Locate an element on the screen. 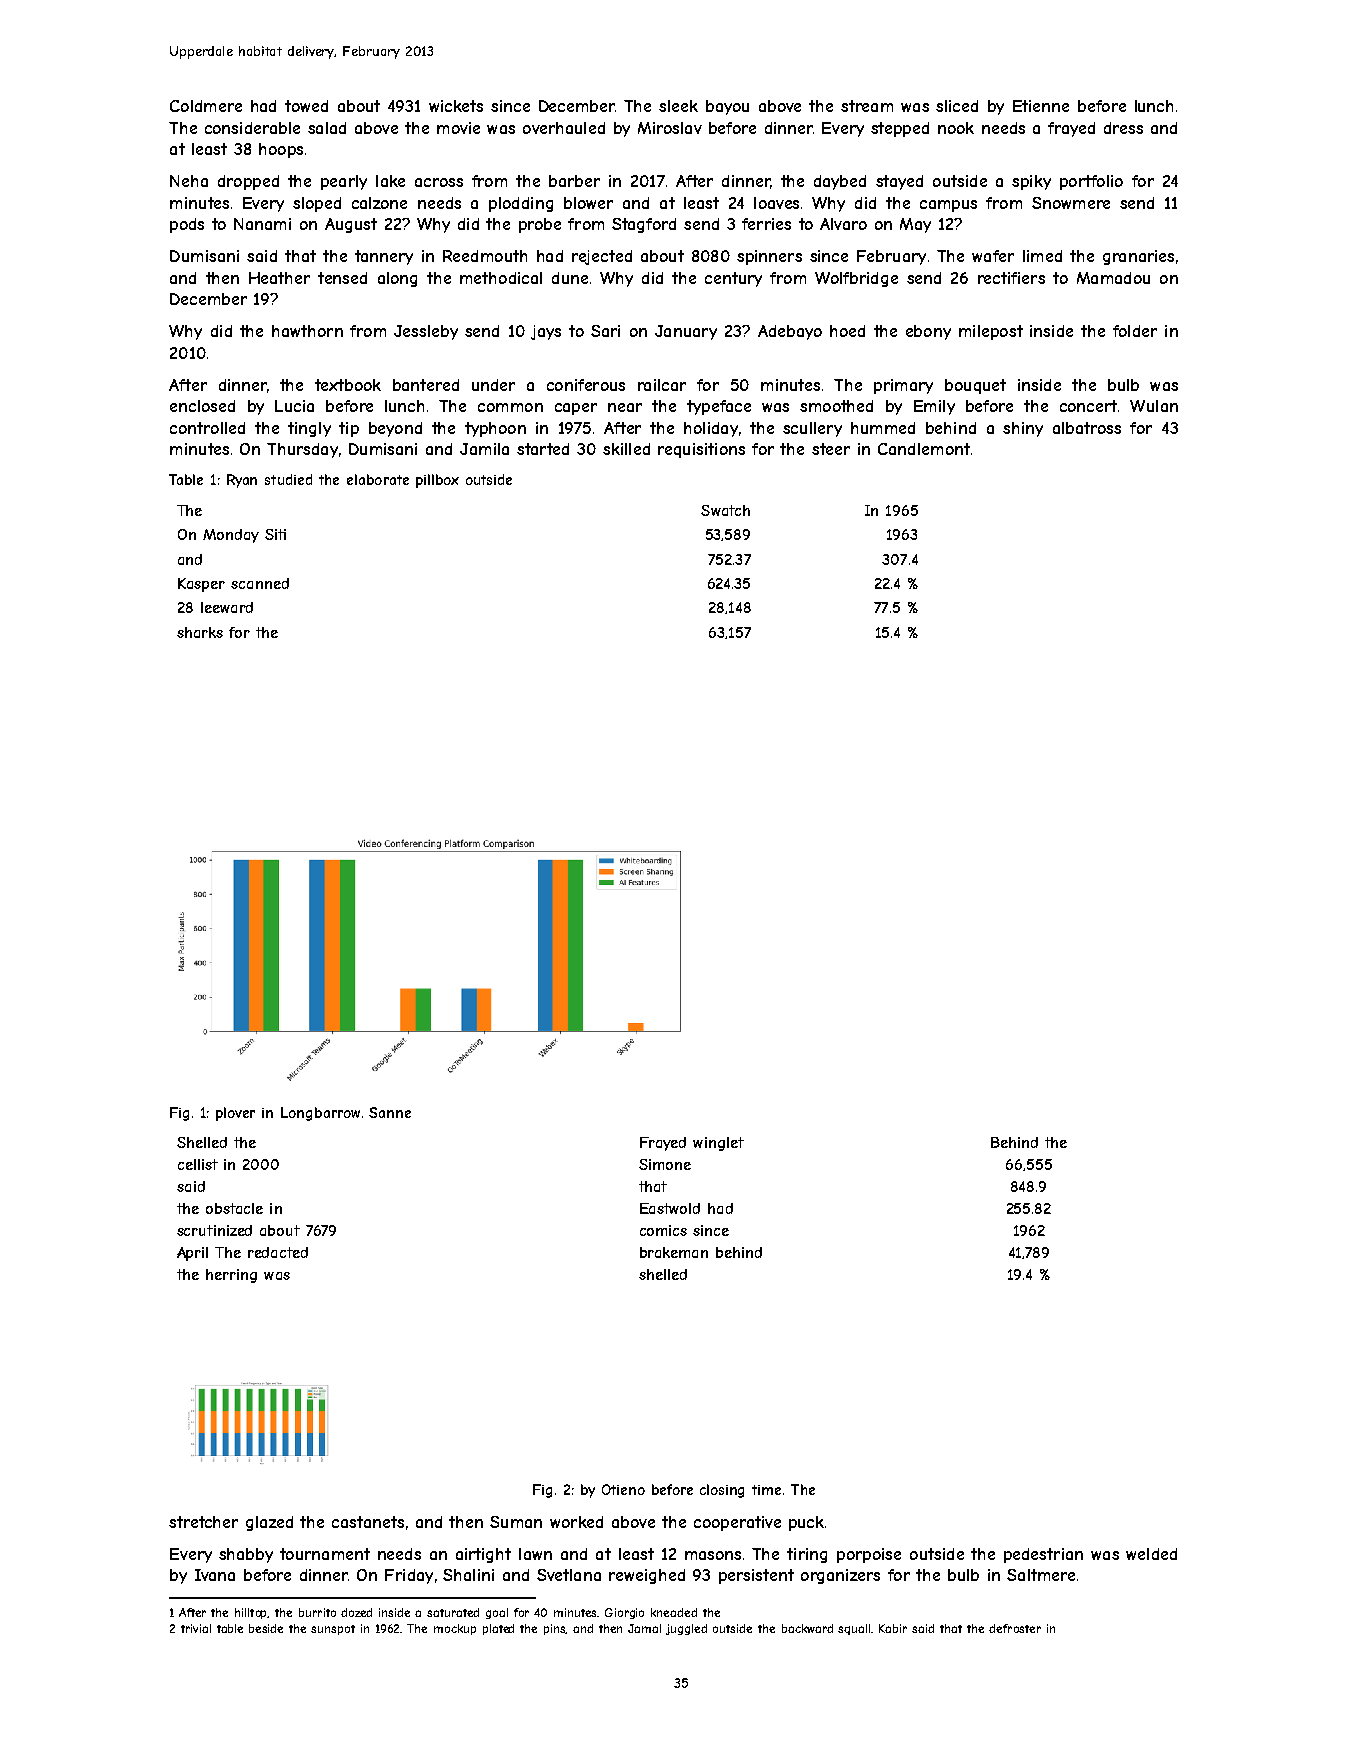  started is located at coordinates (543, 449).
